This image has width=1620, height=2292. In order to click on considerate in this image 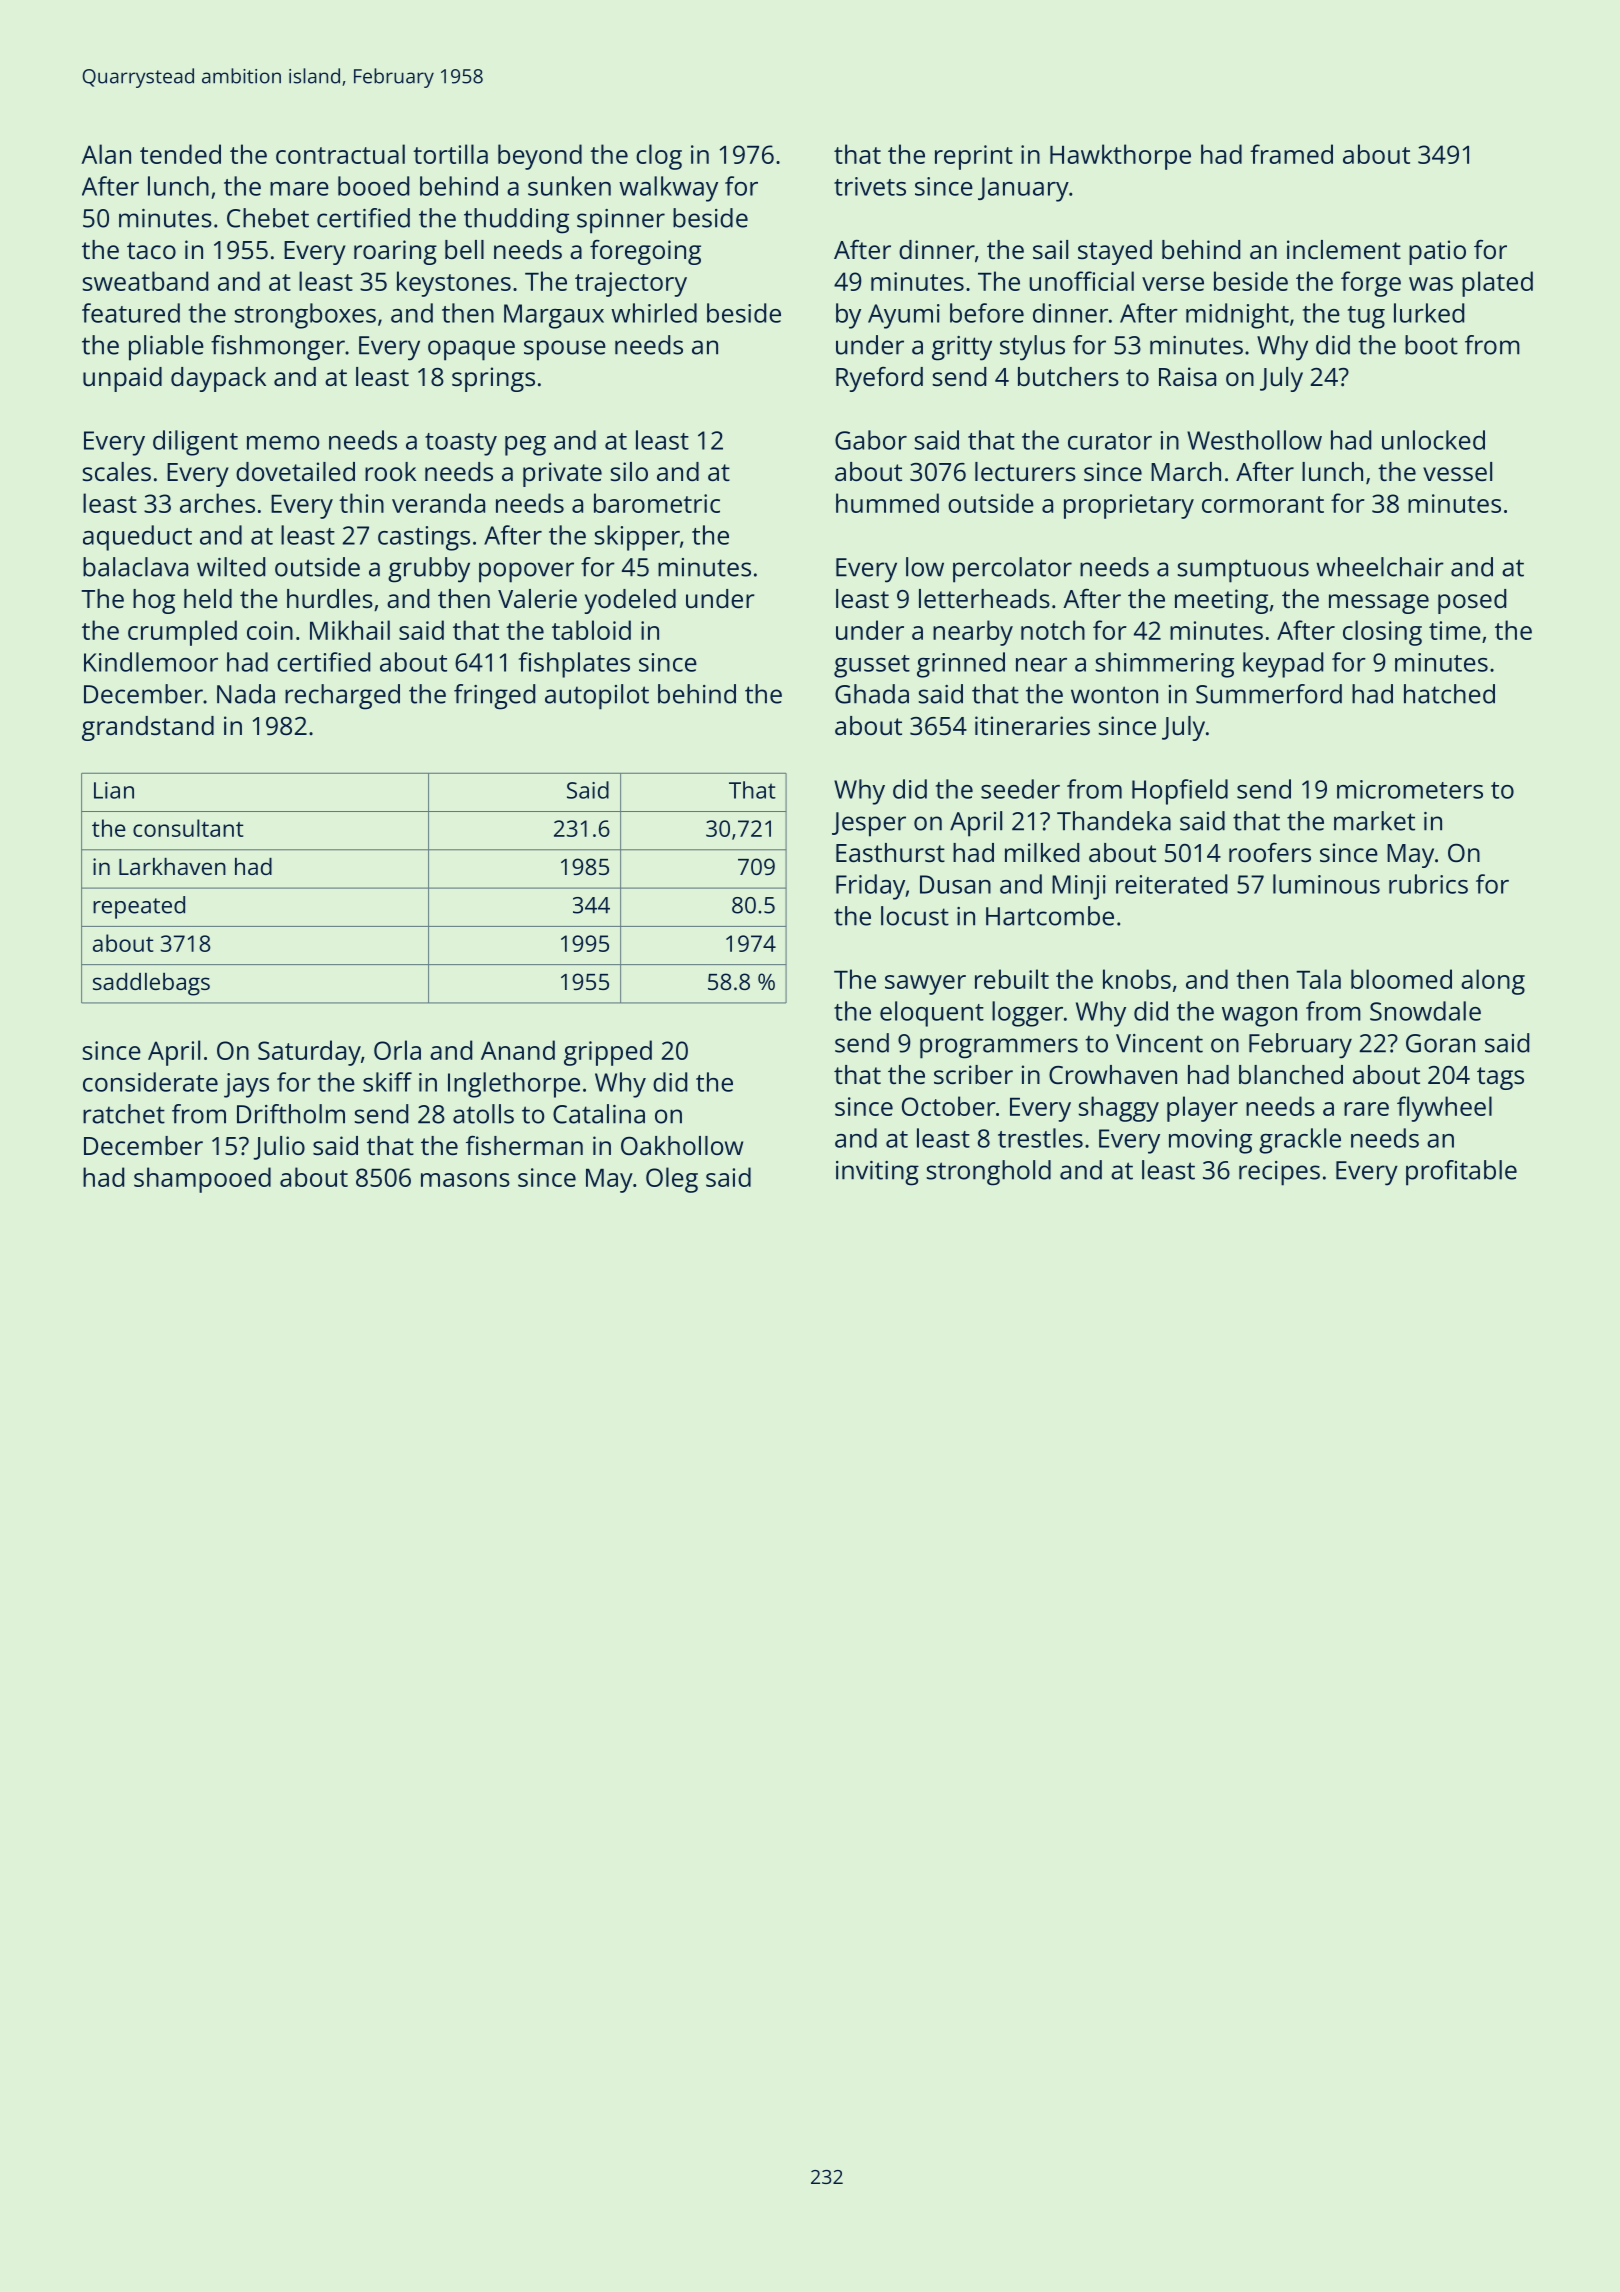, I will do `click(150, 1082)`.
